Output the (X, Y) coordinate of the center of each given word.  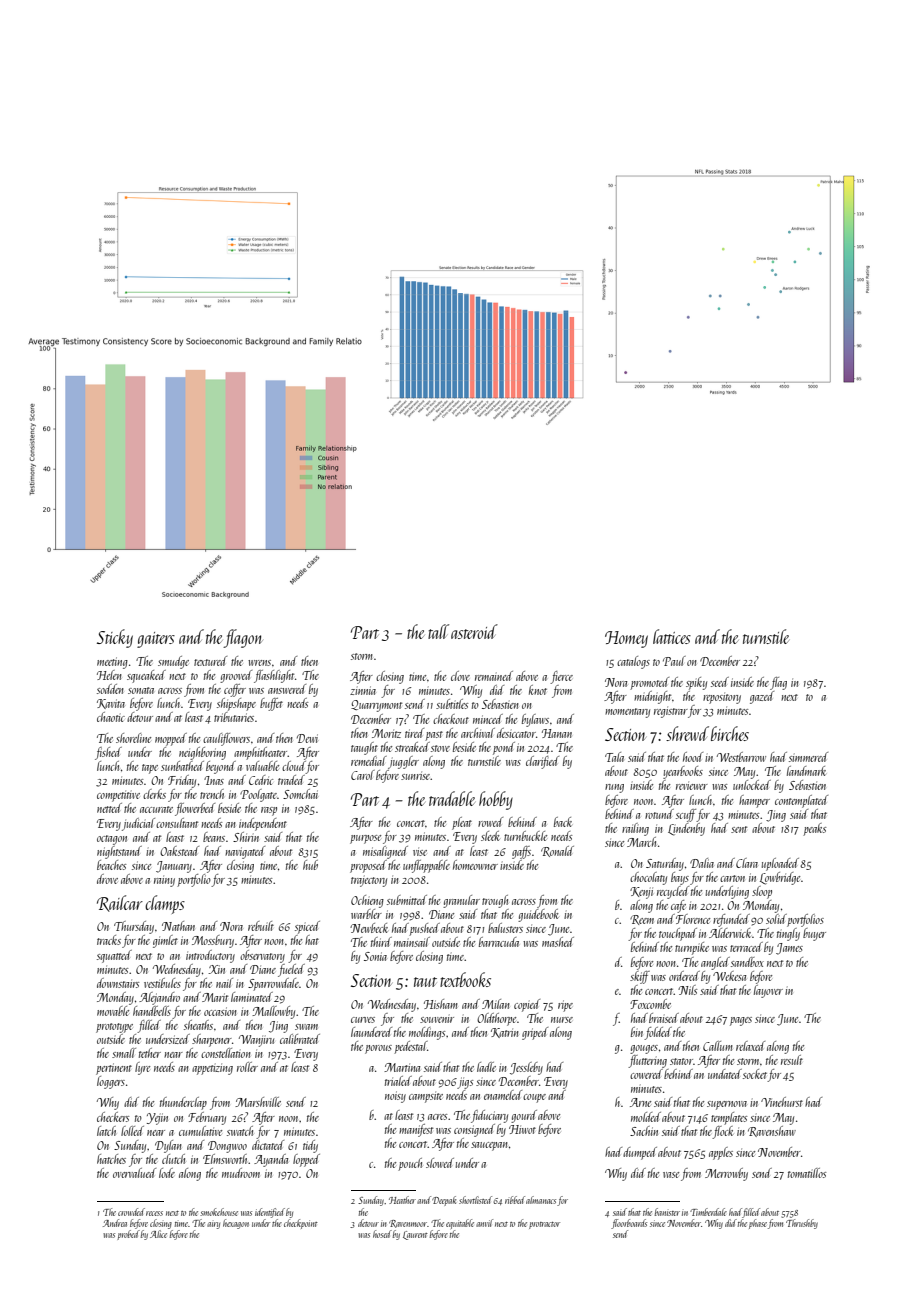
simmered (808, 757)
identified (270, 1213)
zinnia (363, 690)
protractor (544, 1225)
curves (363, 1020)
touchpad (678, 934)
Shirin (246, 837)
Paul (674, 661)
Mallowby (273, 1012)
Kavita (111, 704)
